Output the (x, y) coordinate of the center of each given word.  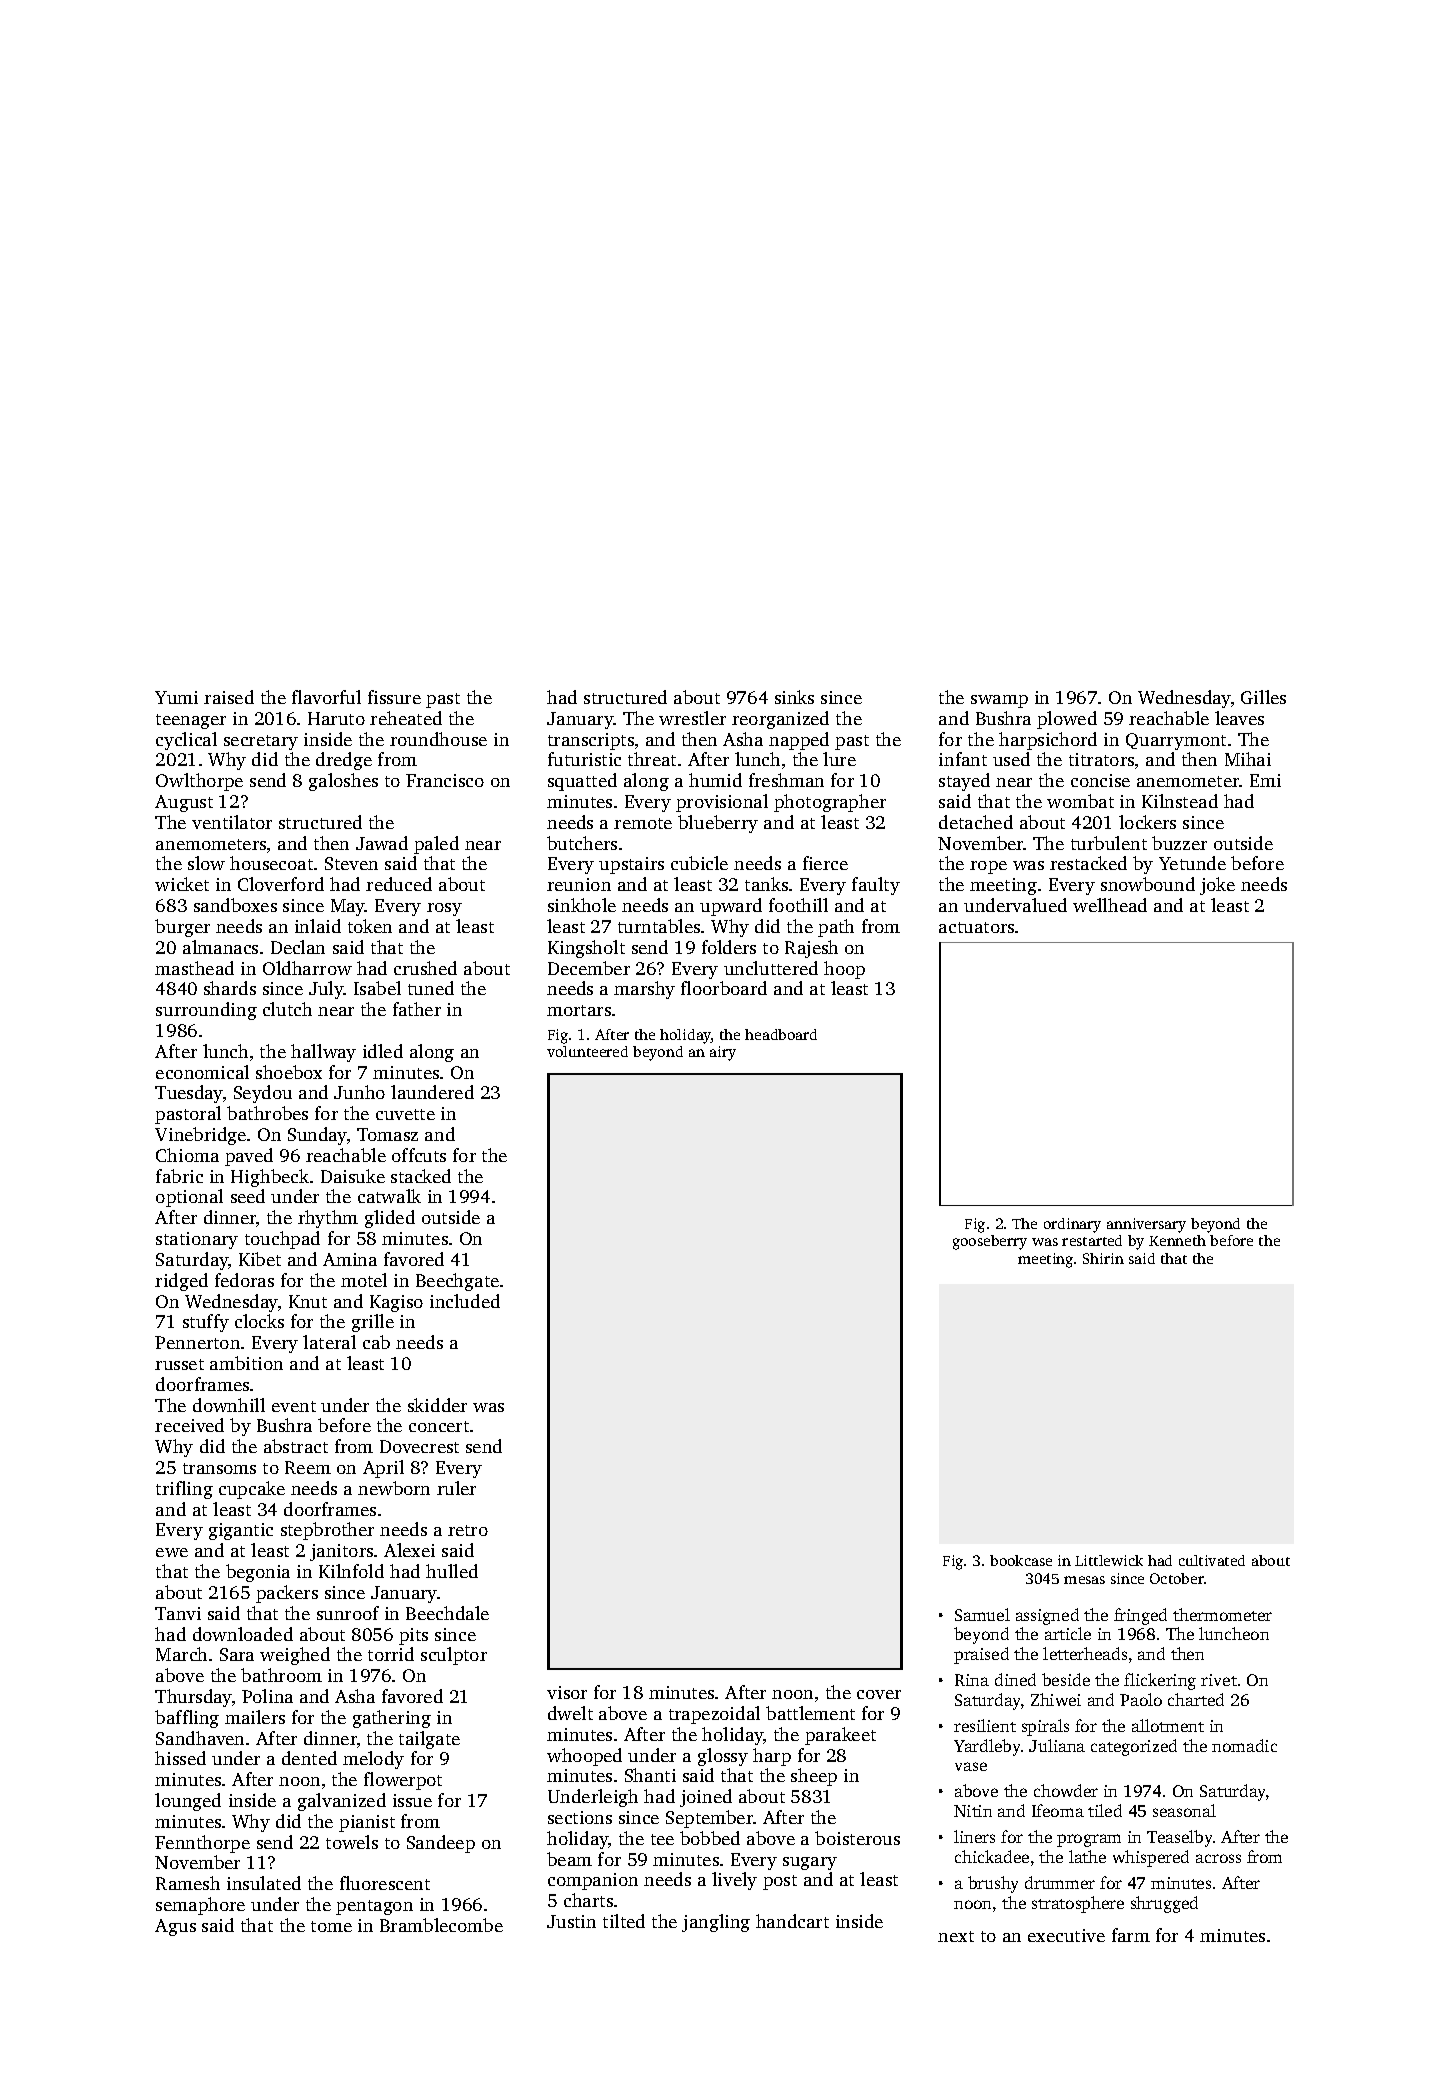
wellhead (1110, 905)
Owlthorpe (199, 782)
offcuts (419, 1155)
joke (1217, 886)
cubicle (699, 863)
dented (309, 1758)
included (465, 1301)
